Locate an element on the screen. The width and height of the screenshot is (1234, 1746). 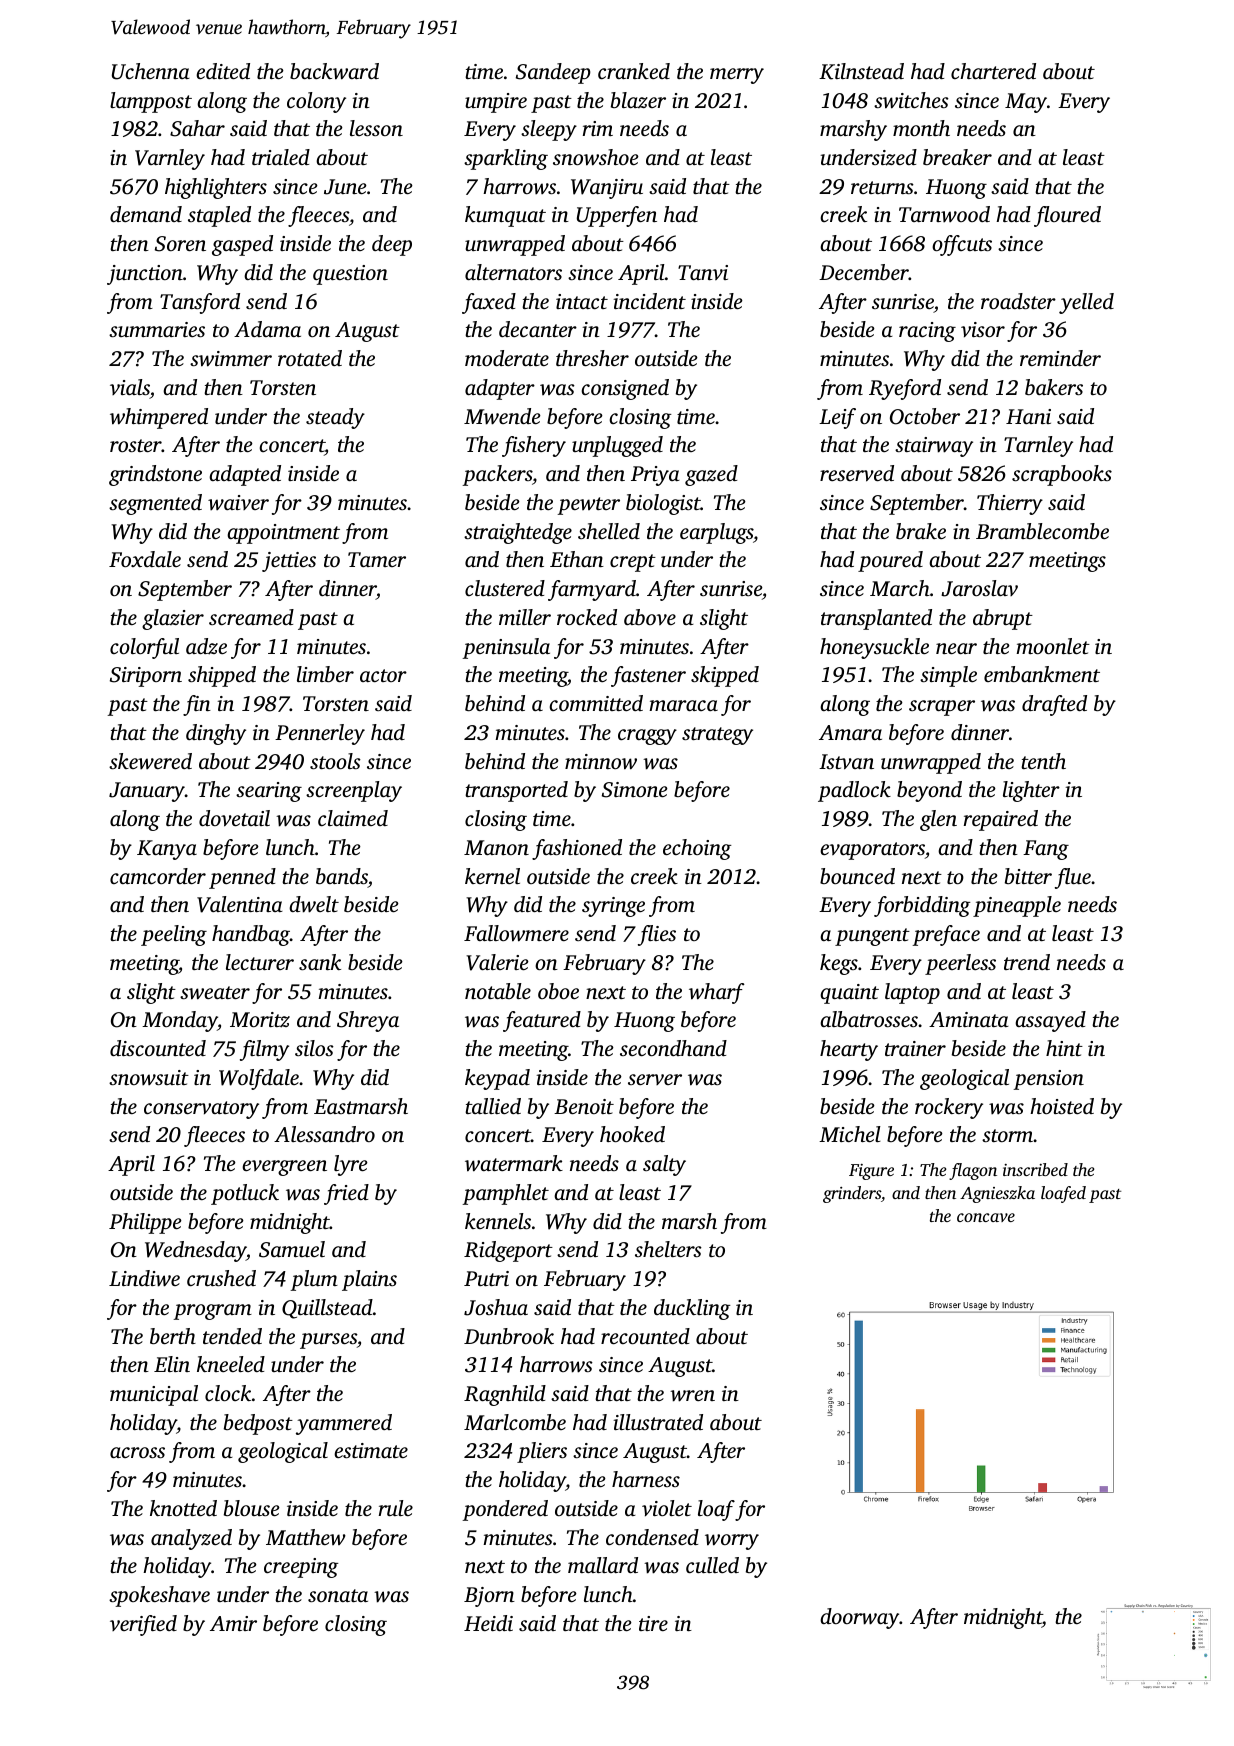
Heidi is located at coordinates (488, 1623).
